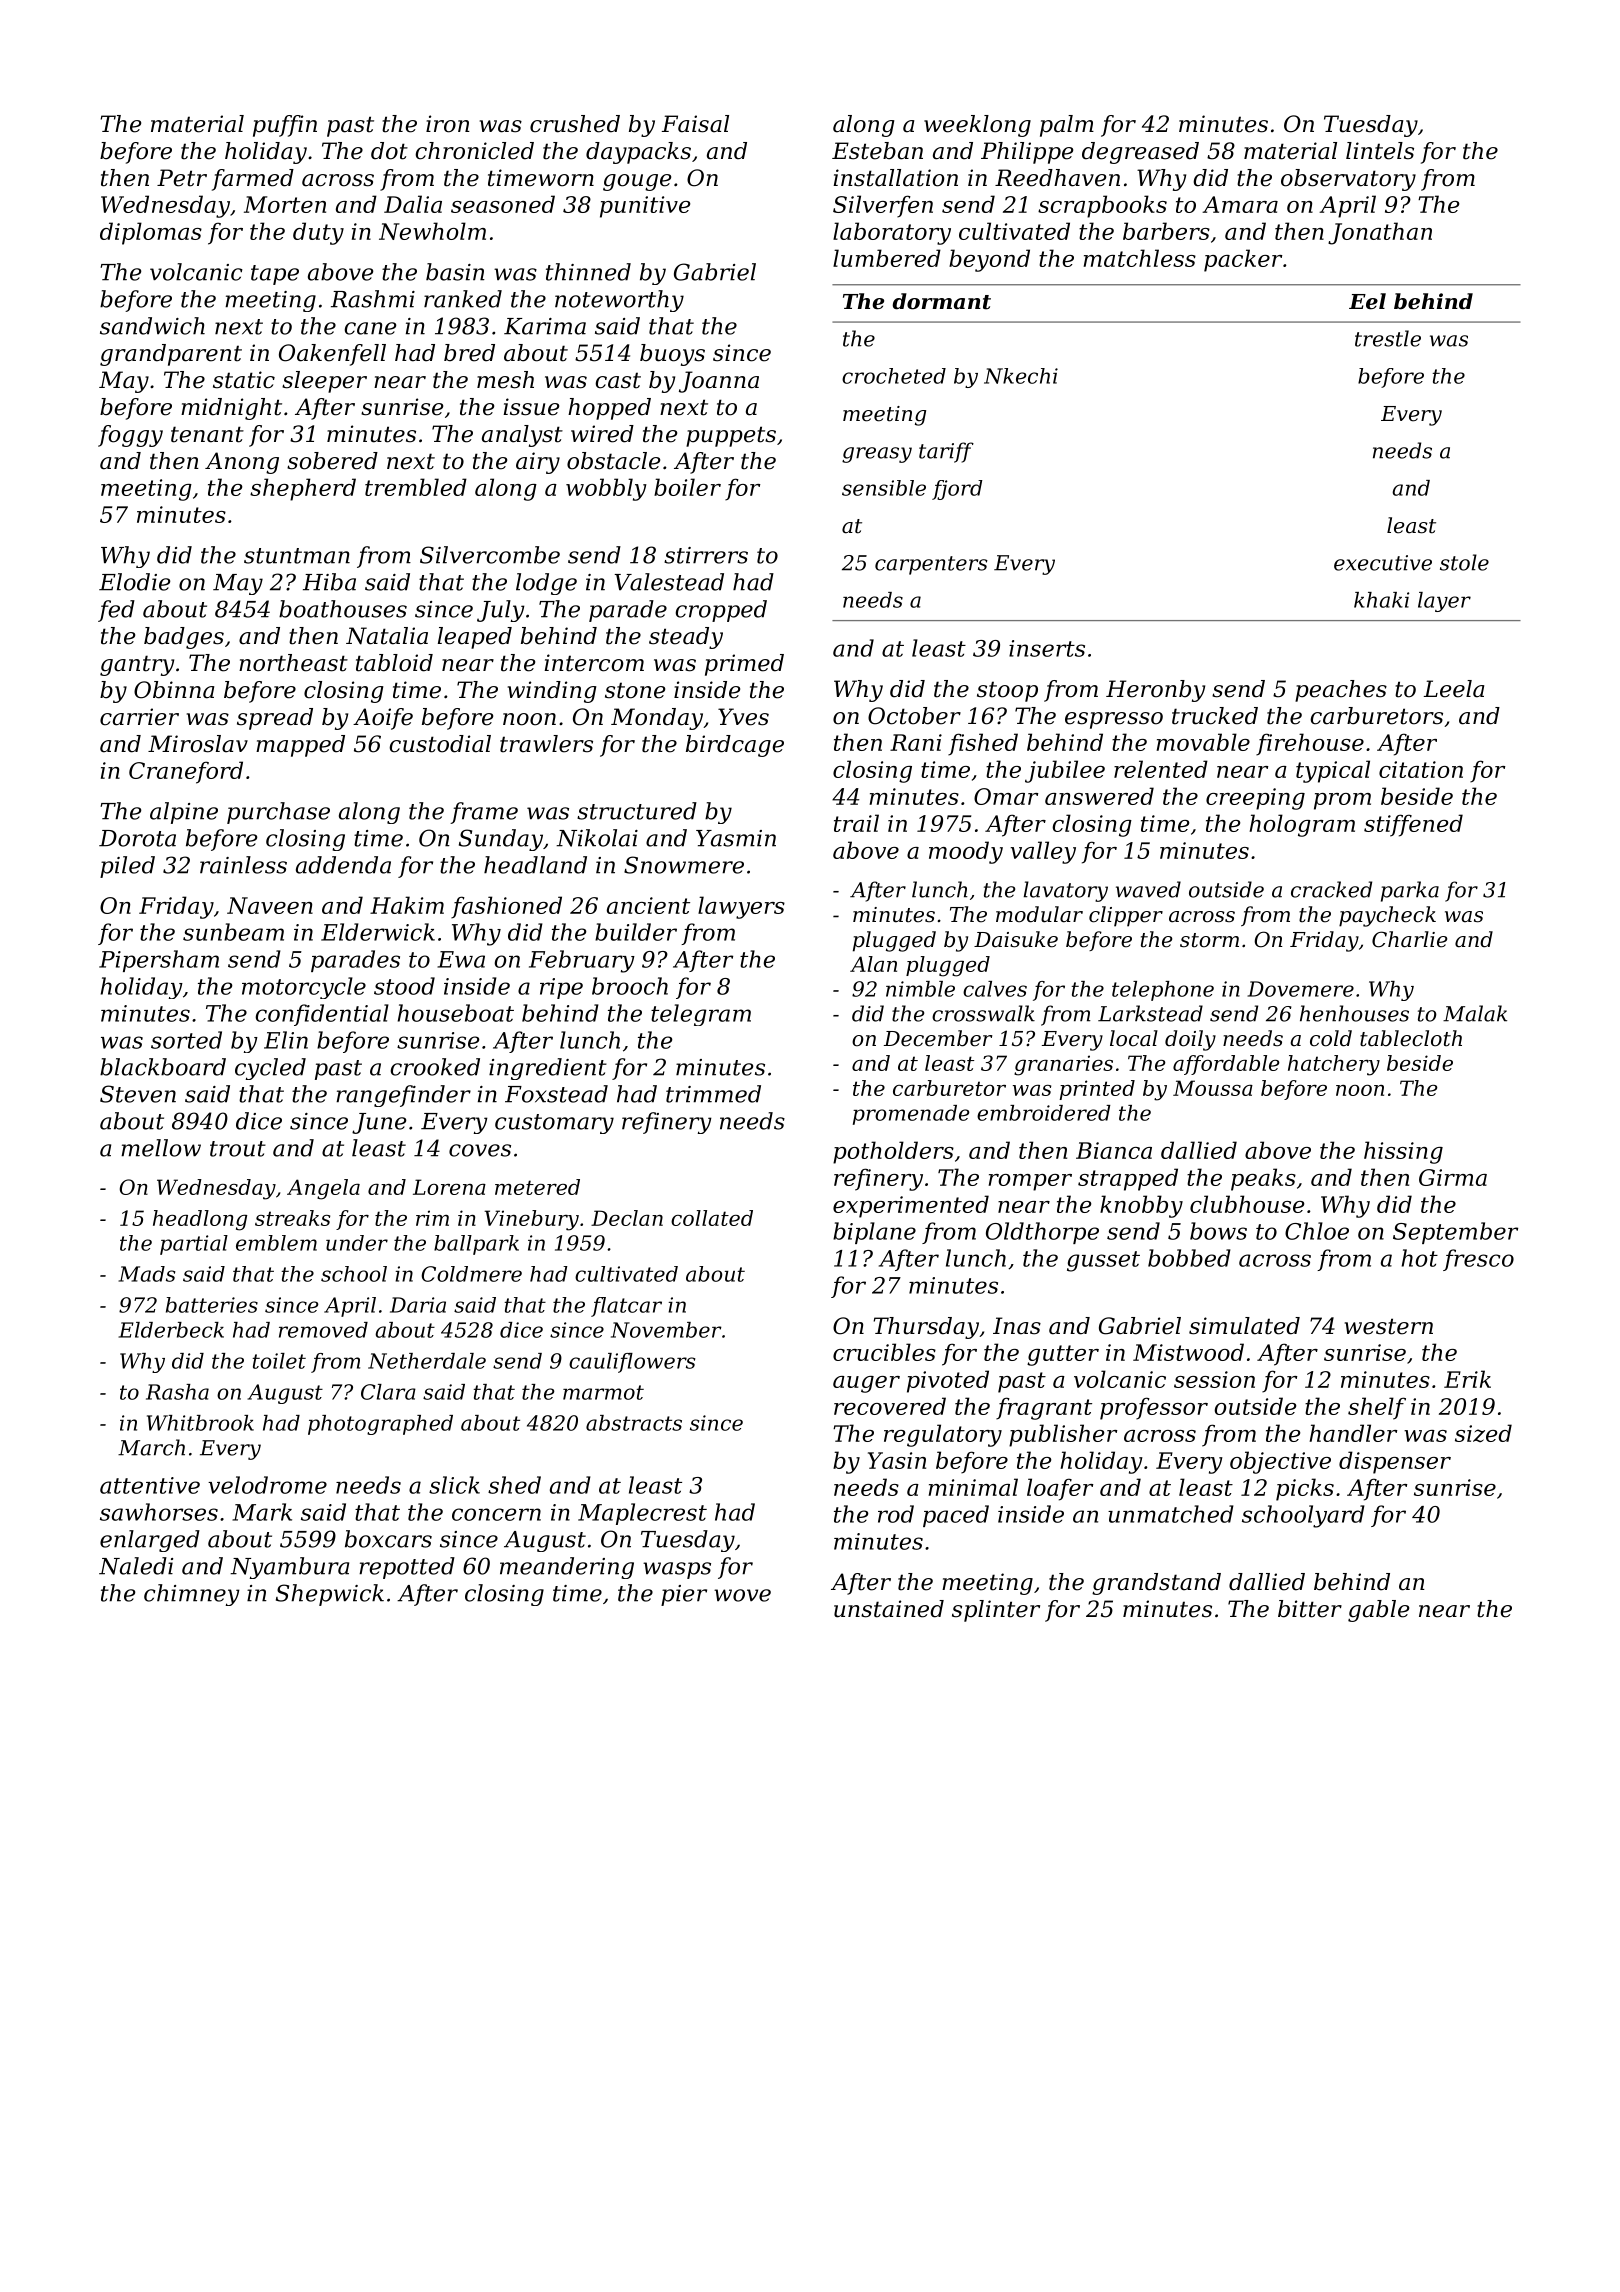 The image size is (1620, 2292). I want to click on blackboard, so click(163, 1067).
